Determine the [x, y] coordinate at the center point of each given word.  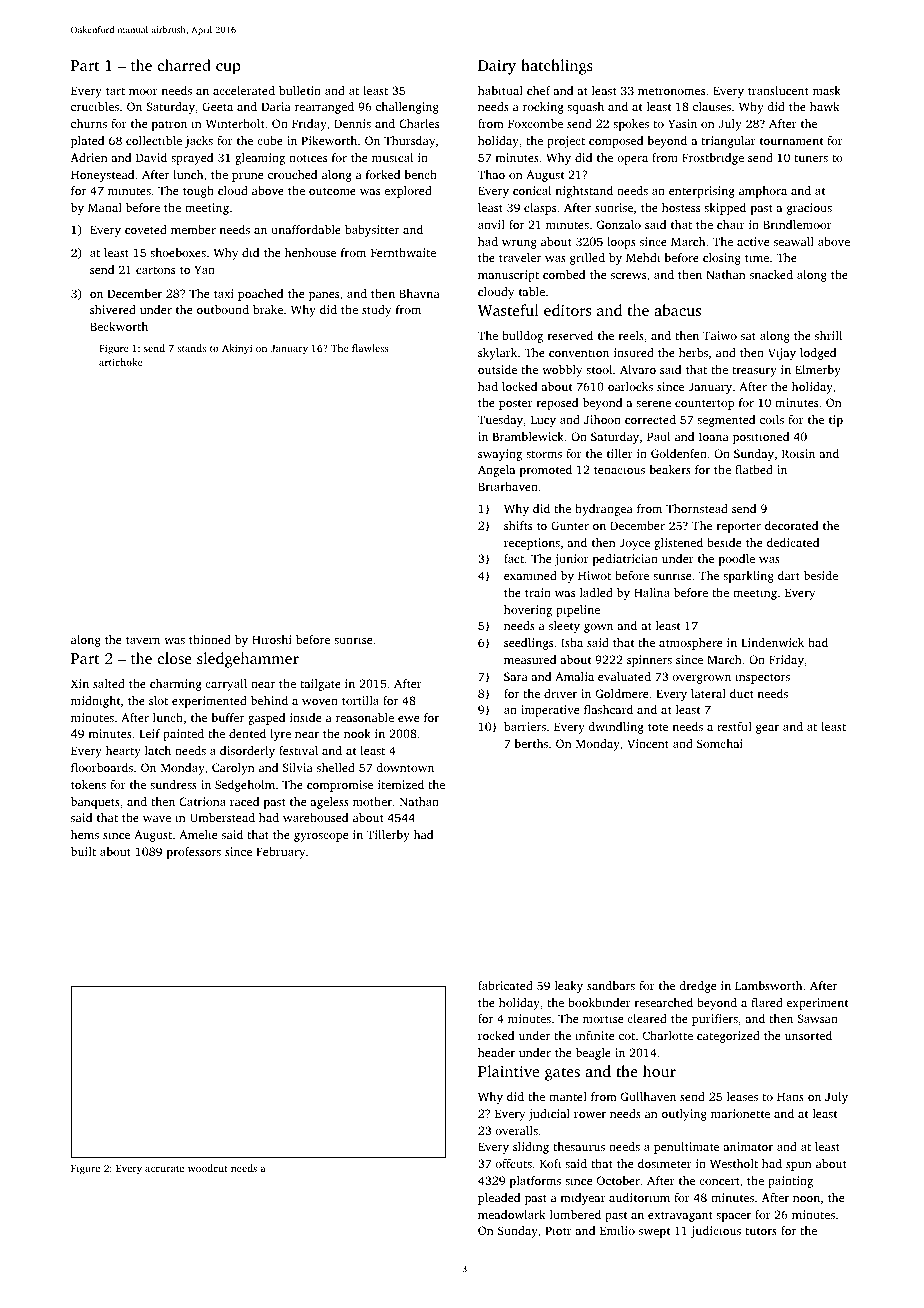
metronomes [671, 91]
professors [194, 853]
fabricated [505, 985]
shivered [113, 309]
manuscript [508, 276]
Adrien [89, 157]
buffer [227, 717]
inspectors [762, 678]
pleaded [499, 1199]
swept [654, 1232]
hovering [528, 611]
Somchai [720, 743]
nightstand [584, 192]
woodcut [208, 1168]
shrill [828, 335]
